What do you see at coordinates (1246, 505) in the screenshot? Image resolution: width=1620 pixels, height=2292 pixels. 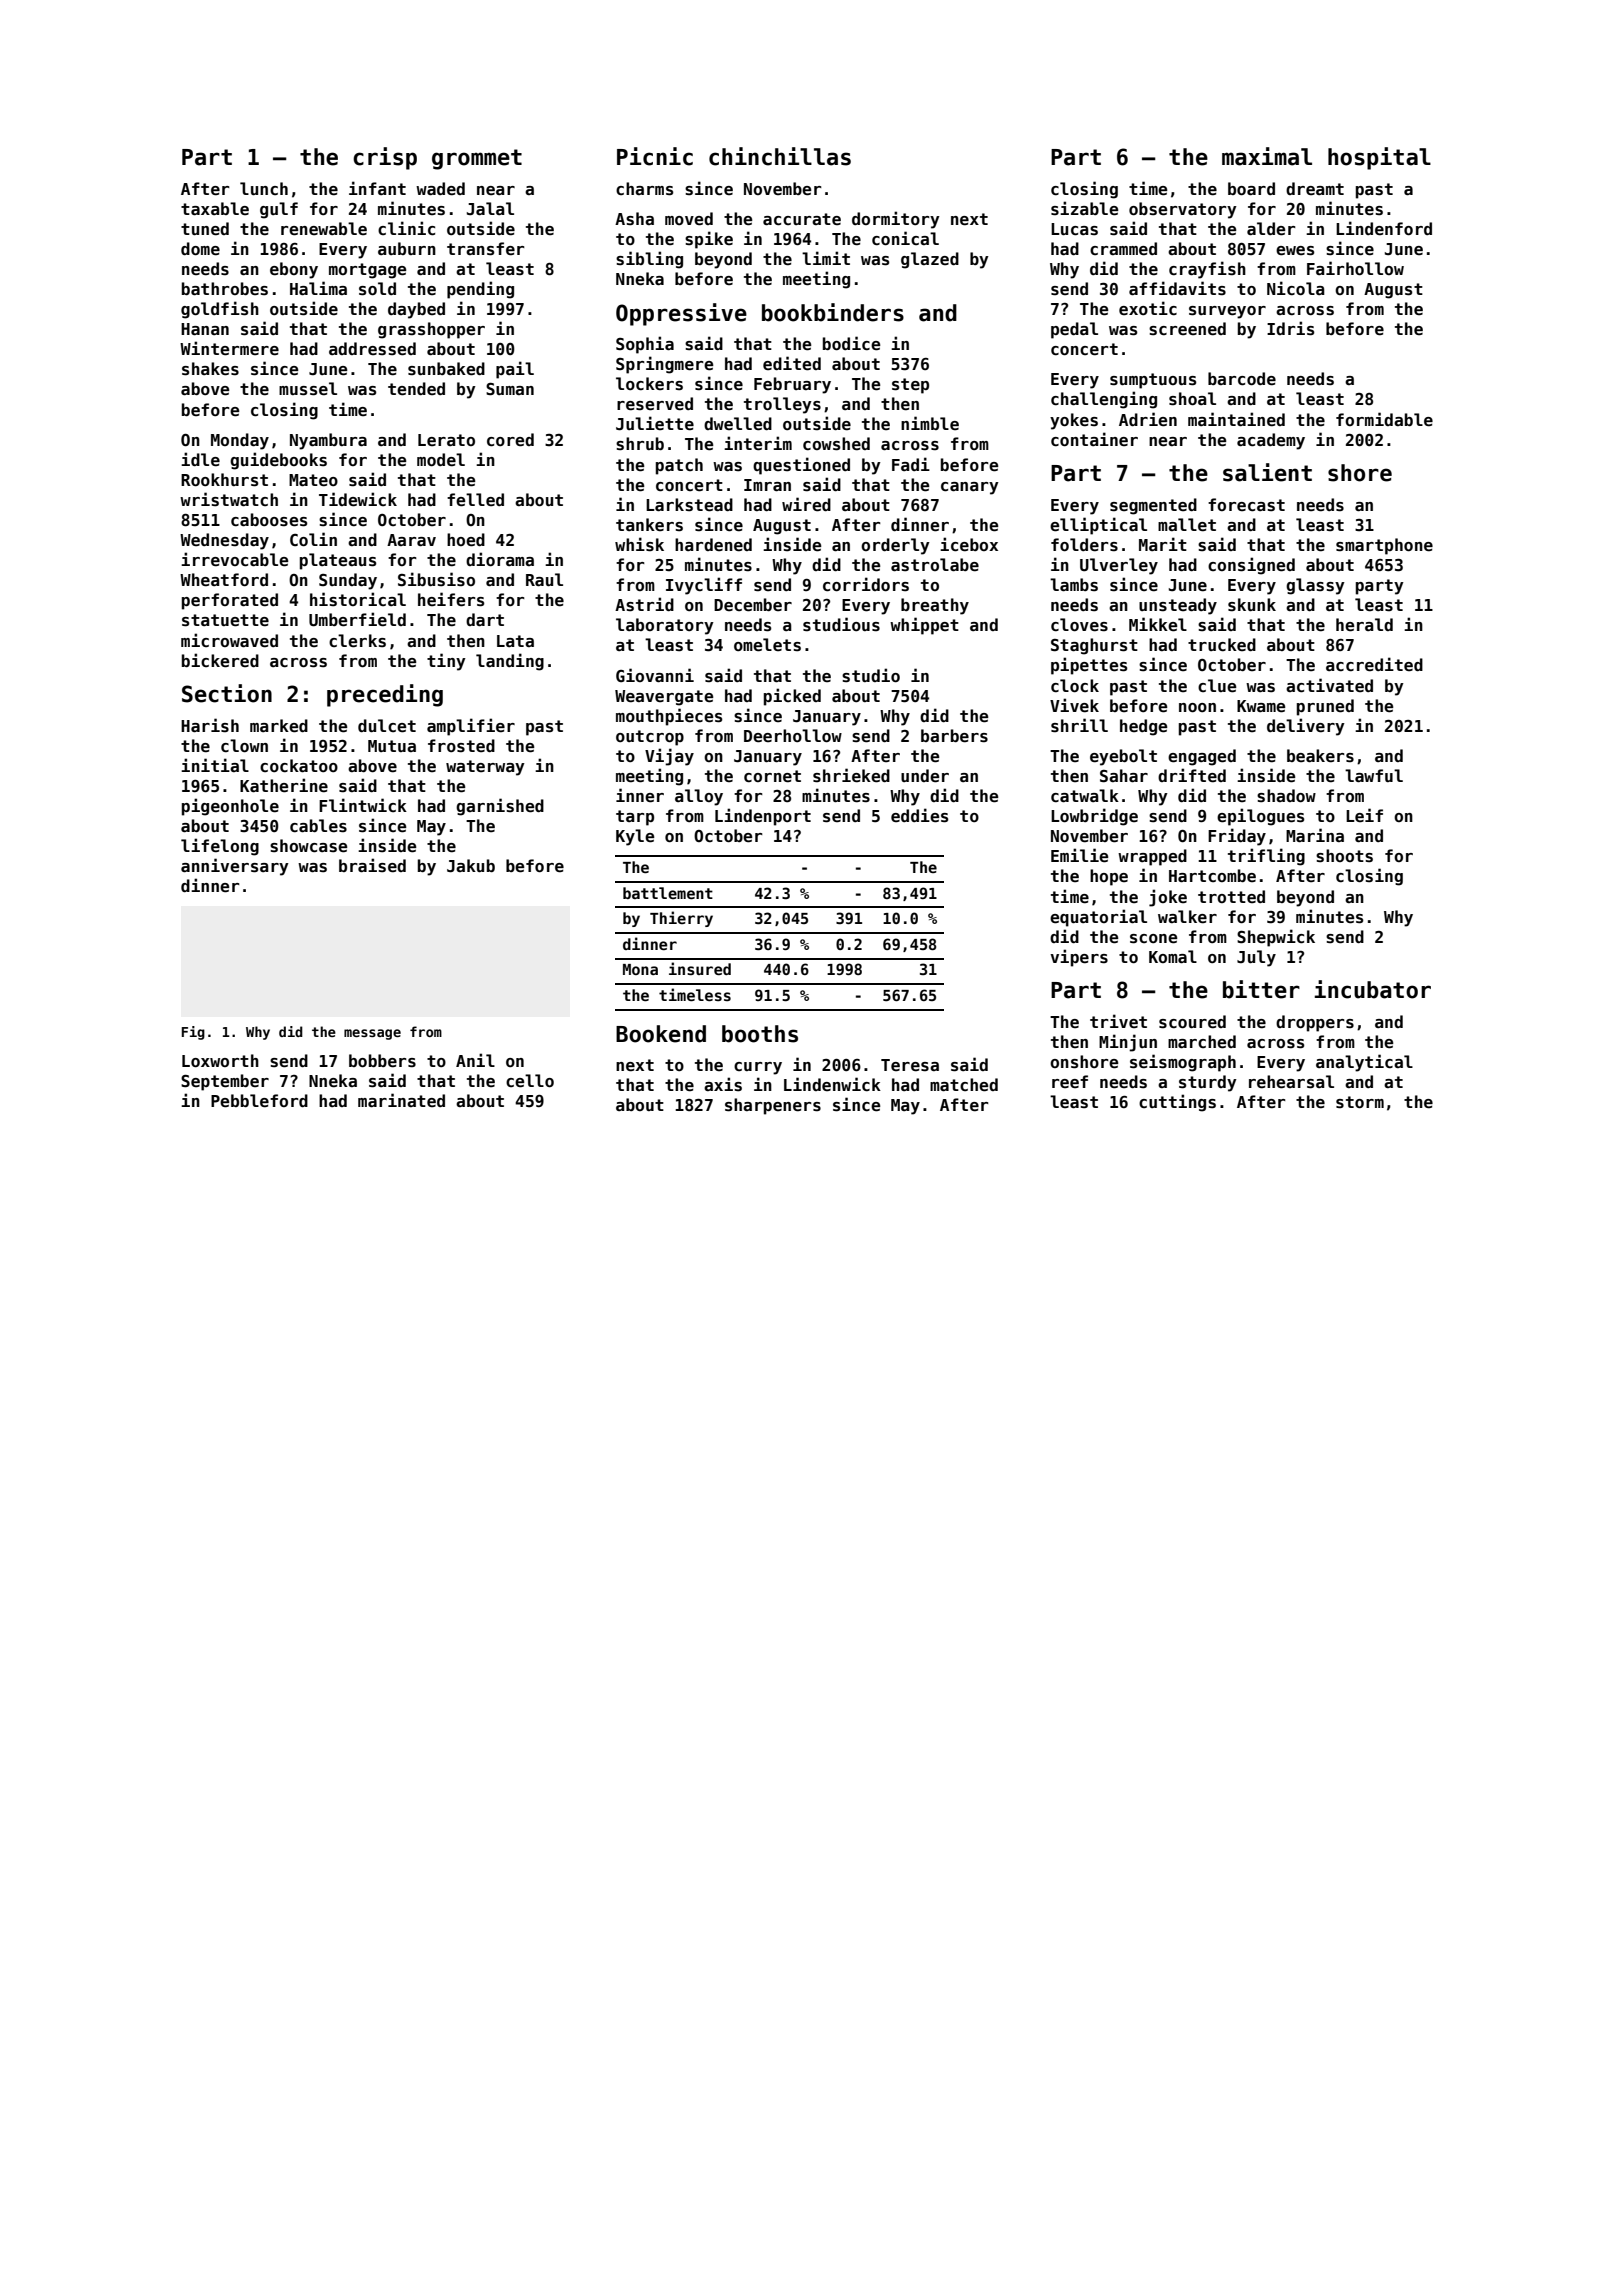 I see `forecast` at bounding box center [1246, 505].
